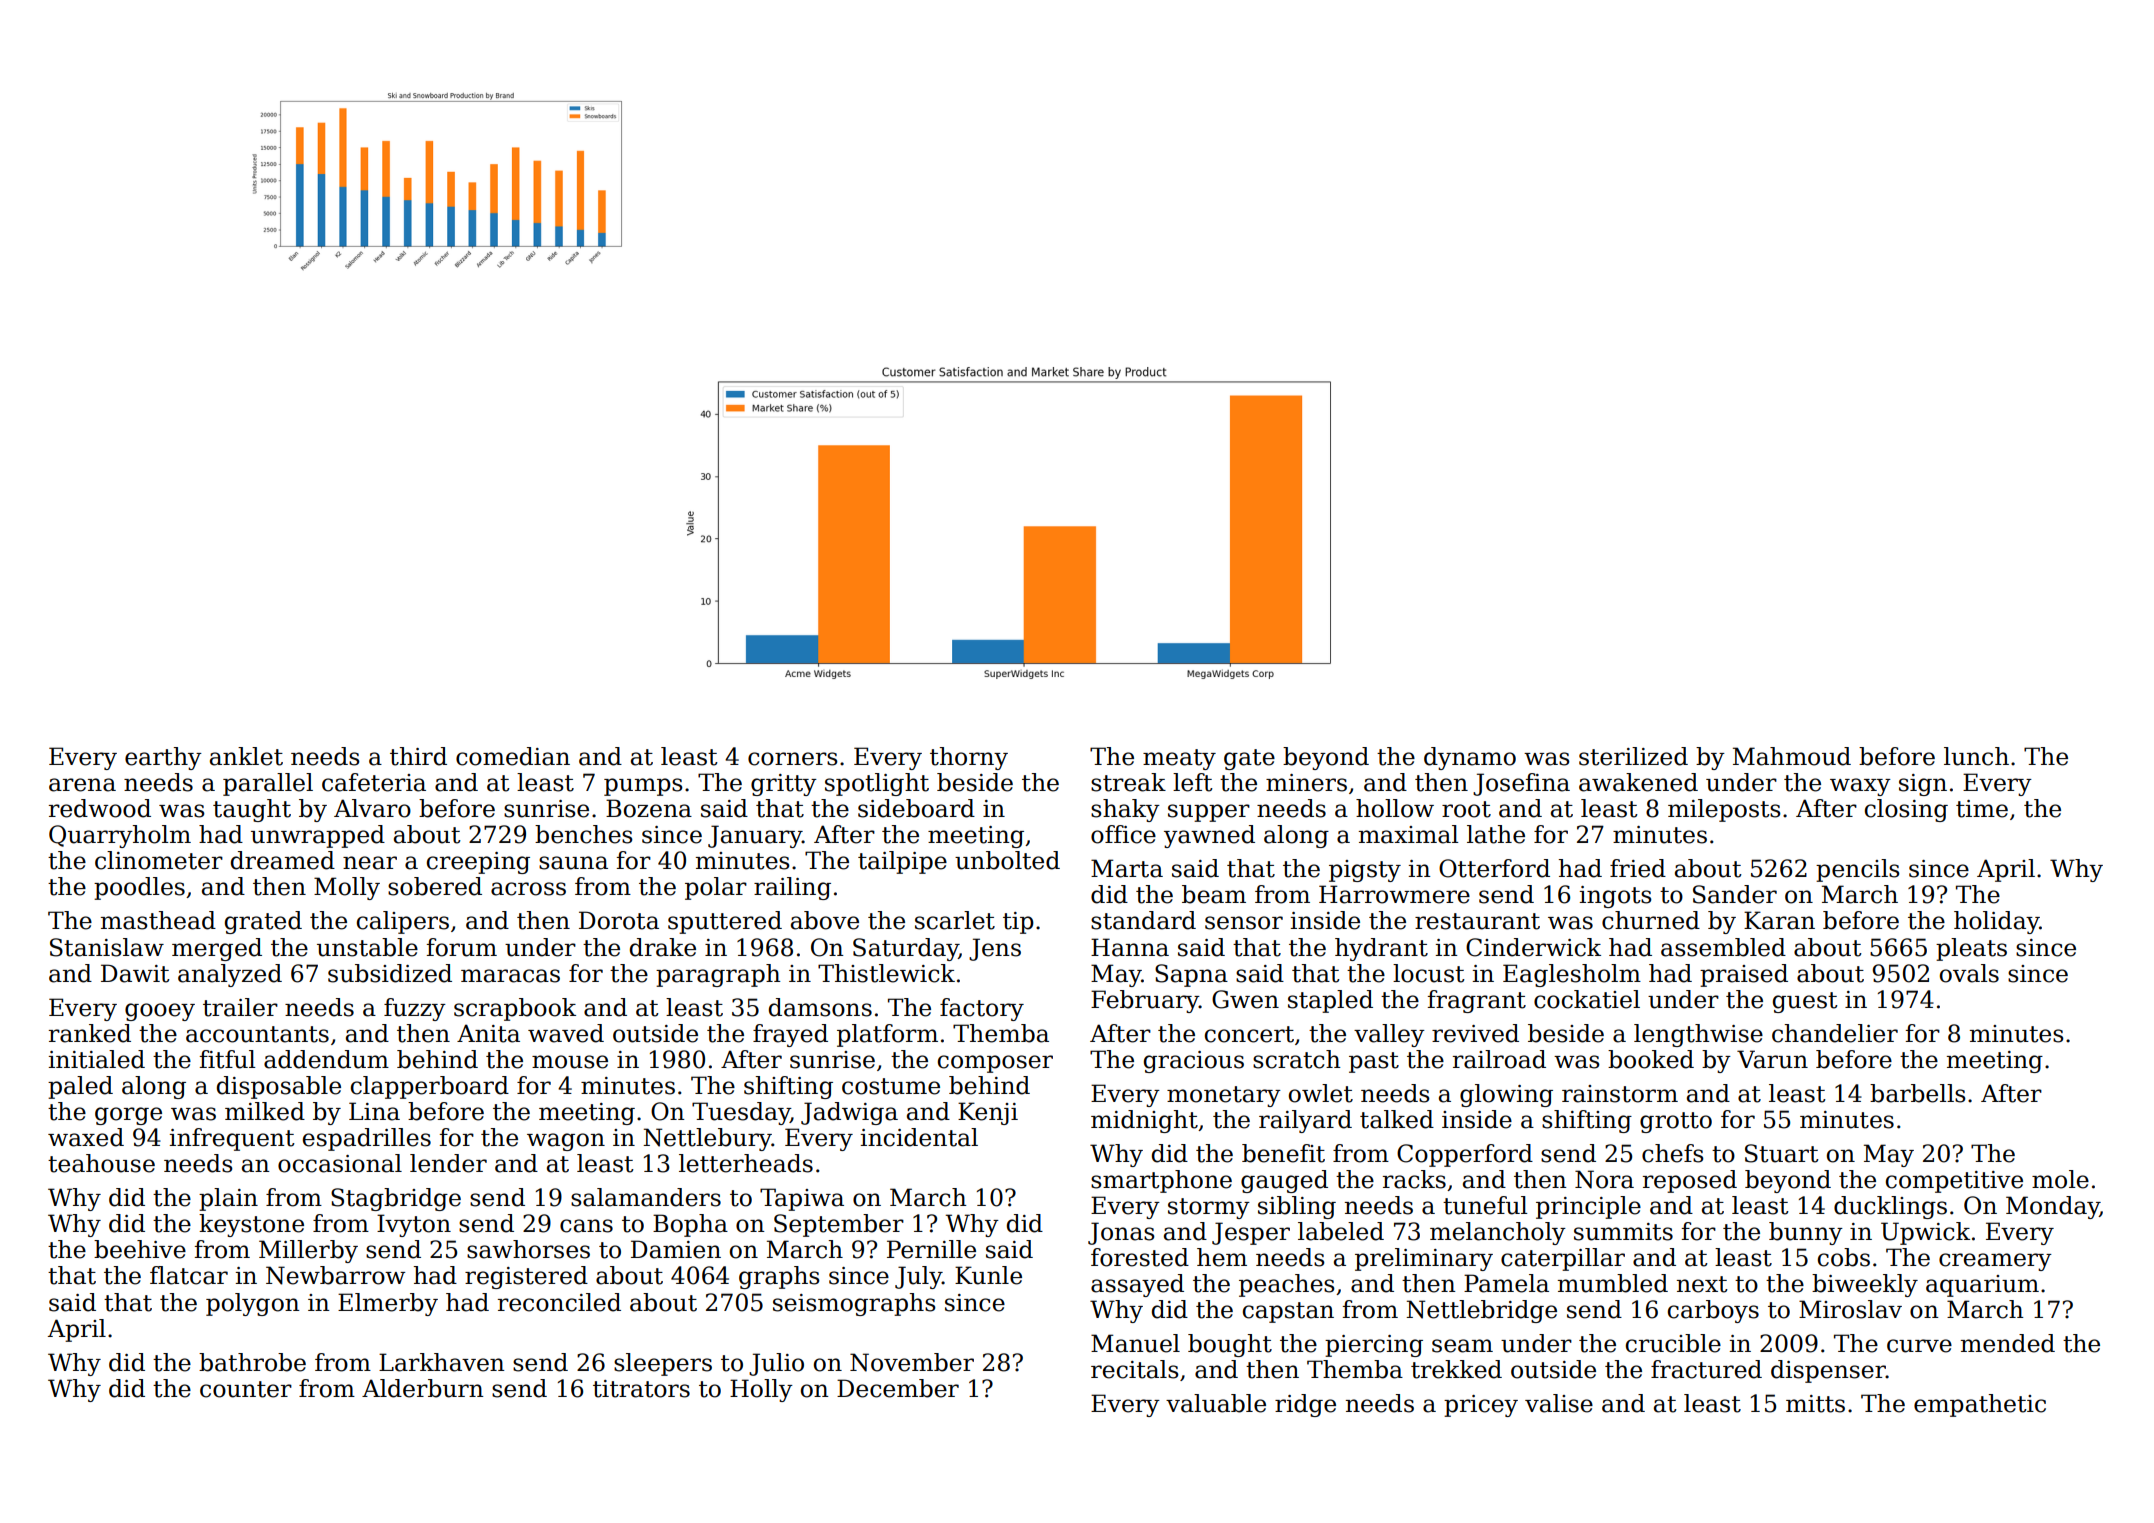 The width and height of the screenshot is (2154, 1523). I want to click on Jadwiga, so click(849, 1113).
